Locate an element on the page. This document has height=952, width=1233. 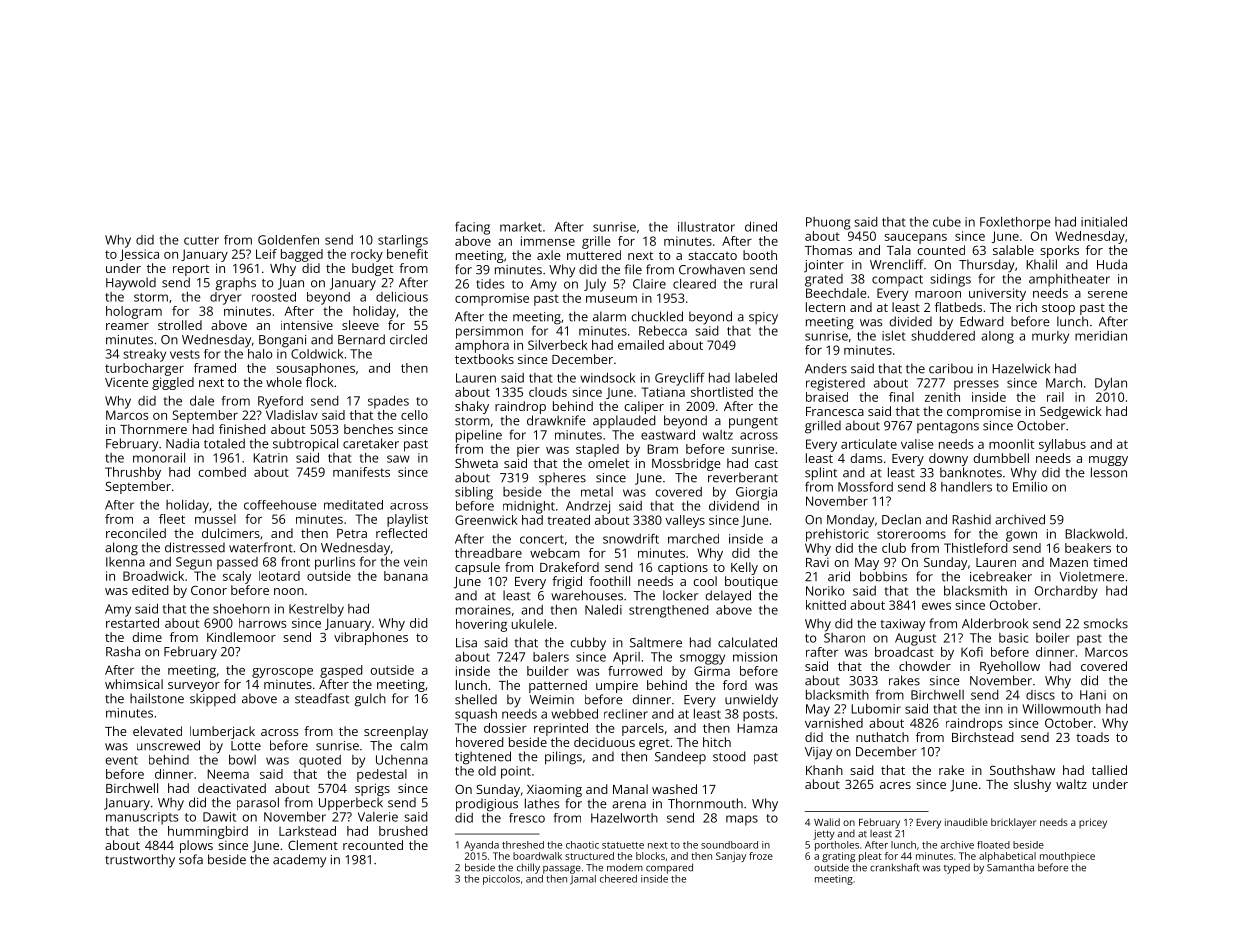
meditated is located at coordinates (353, 505).
